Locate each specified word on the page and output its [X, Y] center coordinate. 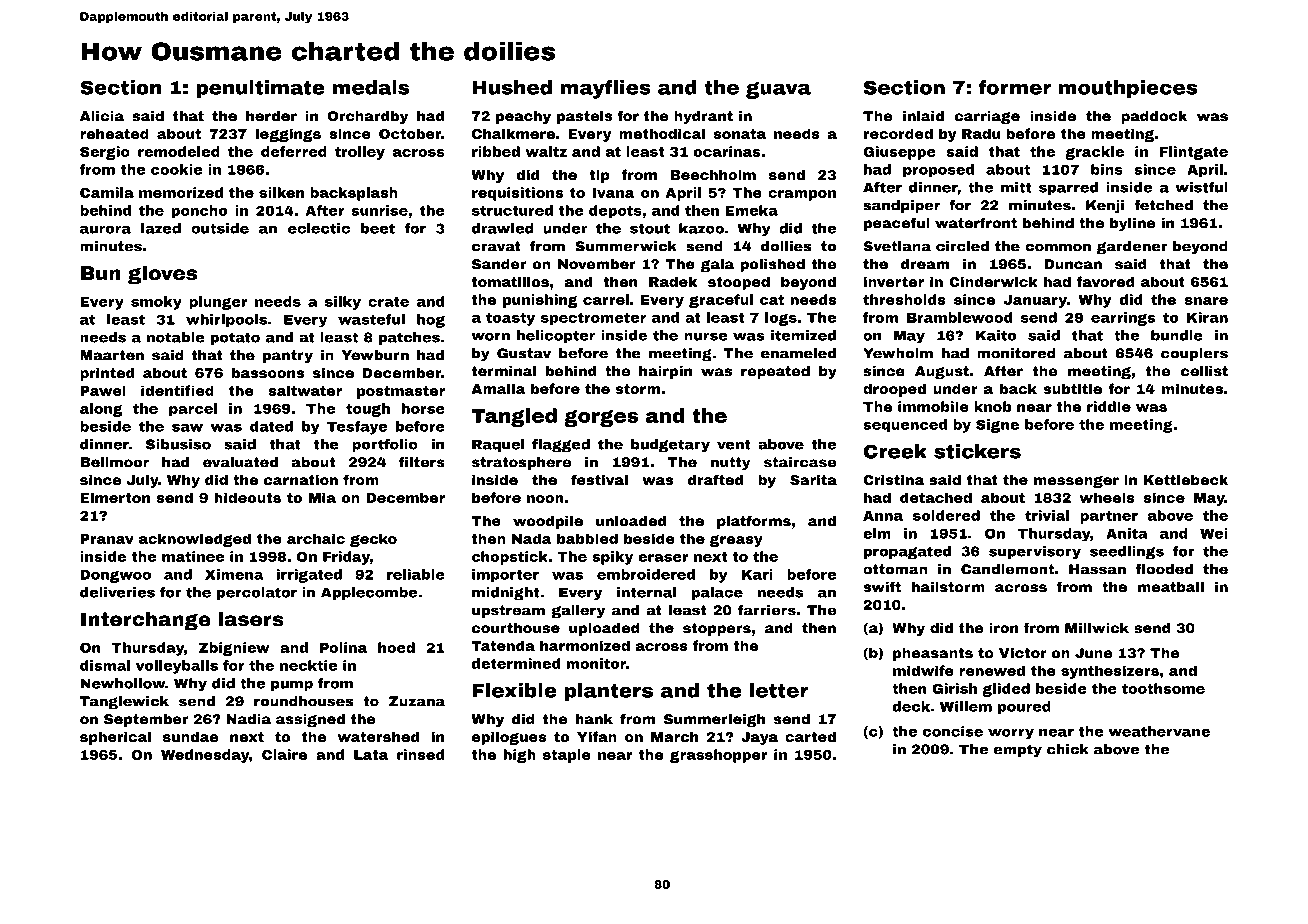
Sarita [813, 479]
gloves [162, 274]
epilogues [509, 738]
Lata [371, 755]
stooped [739, 283]
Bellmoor [114, 462]
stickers [977, 451]
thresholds [904, 299]
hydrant [703, 117]
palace [717, 593]
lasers [251, 619]
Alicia [102, 116]
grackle [1094, 153]
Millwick [1097, 628]
